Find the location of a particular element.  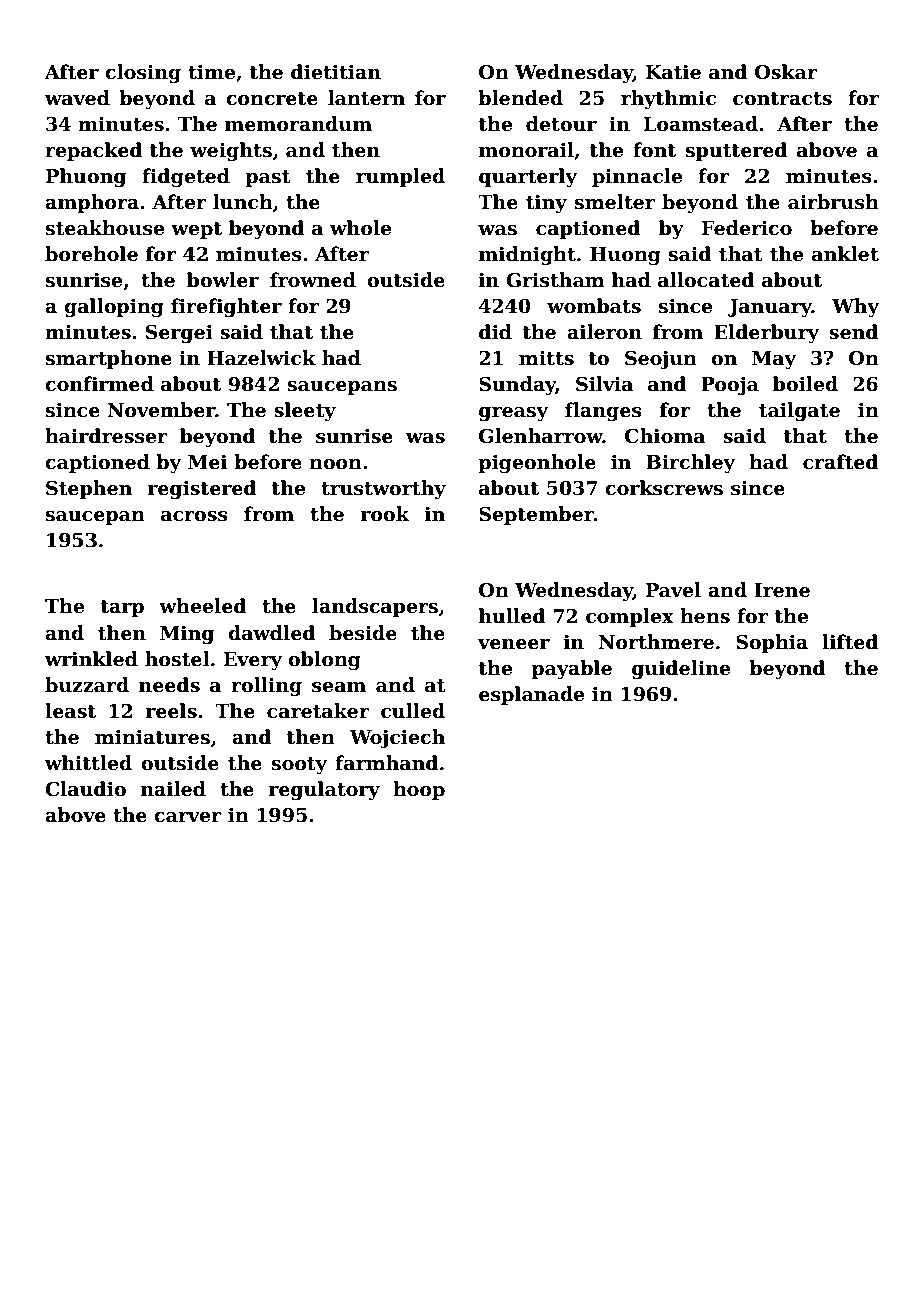

hostel is located at coordinates (177, 659).
